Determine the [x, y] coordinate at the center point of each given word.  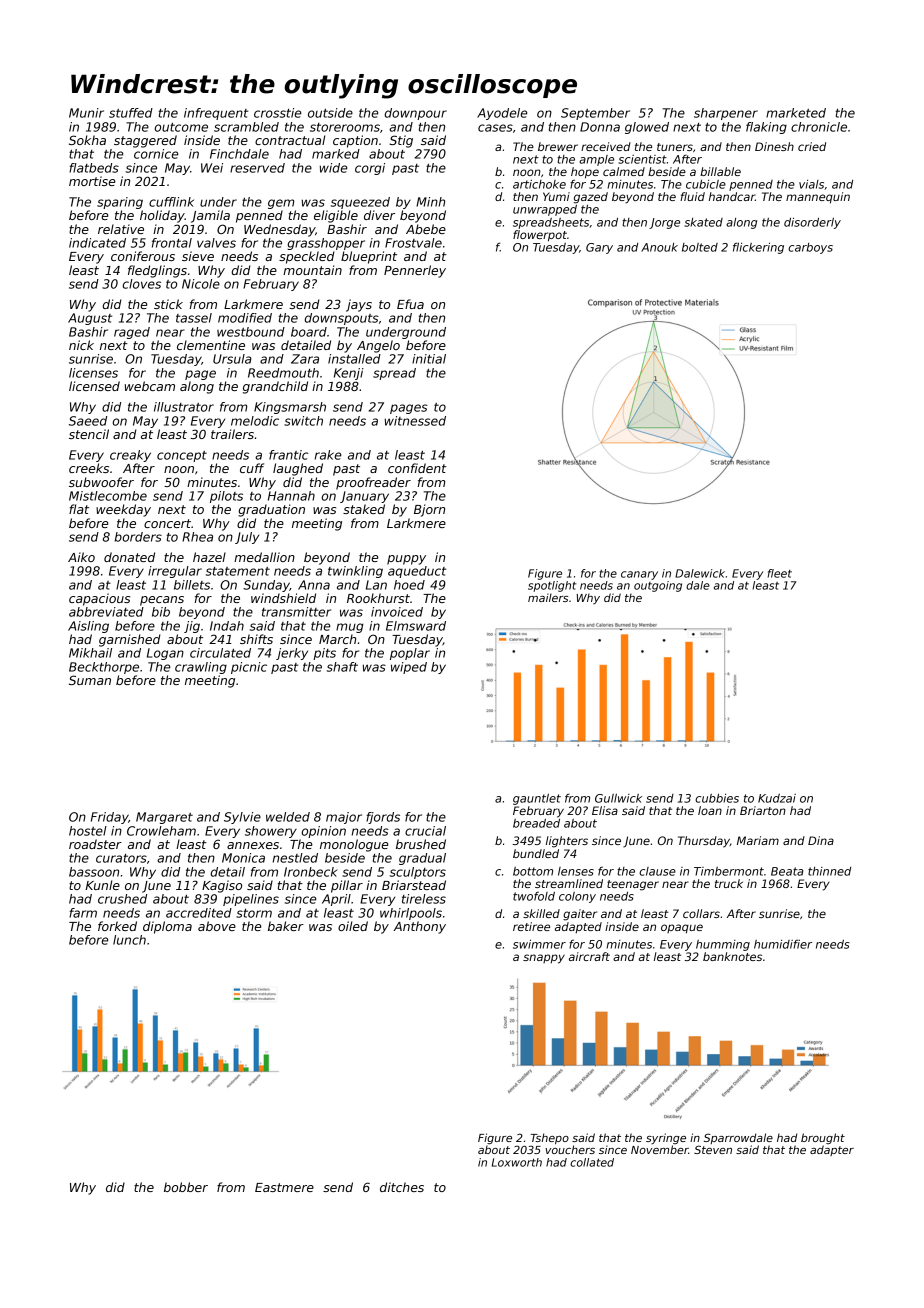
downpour [416, 114]
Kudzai [777, 798]
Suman [90, 680]
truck [729, 883]
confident [417, 468]
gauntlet [537, 799]
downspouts [342, 319]
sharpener [726, 114]
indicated [97, 243]
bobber [186, 1187]
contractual [290, 140]
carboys [810, 248]
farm [83, 913]
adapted [578, 927]
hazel [209, 557]
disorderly [812, 223]
